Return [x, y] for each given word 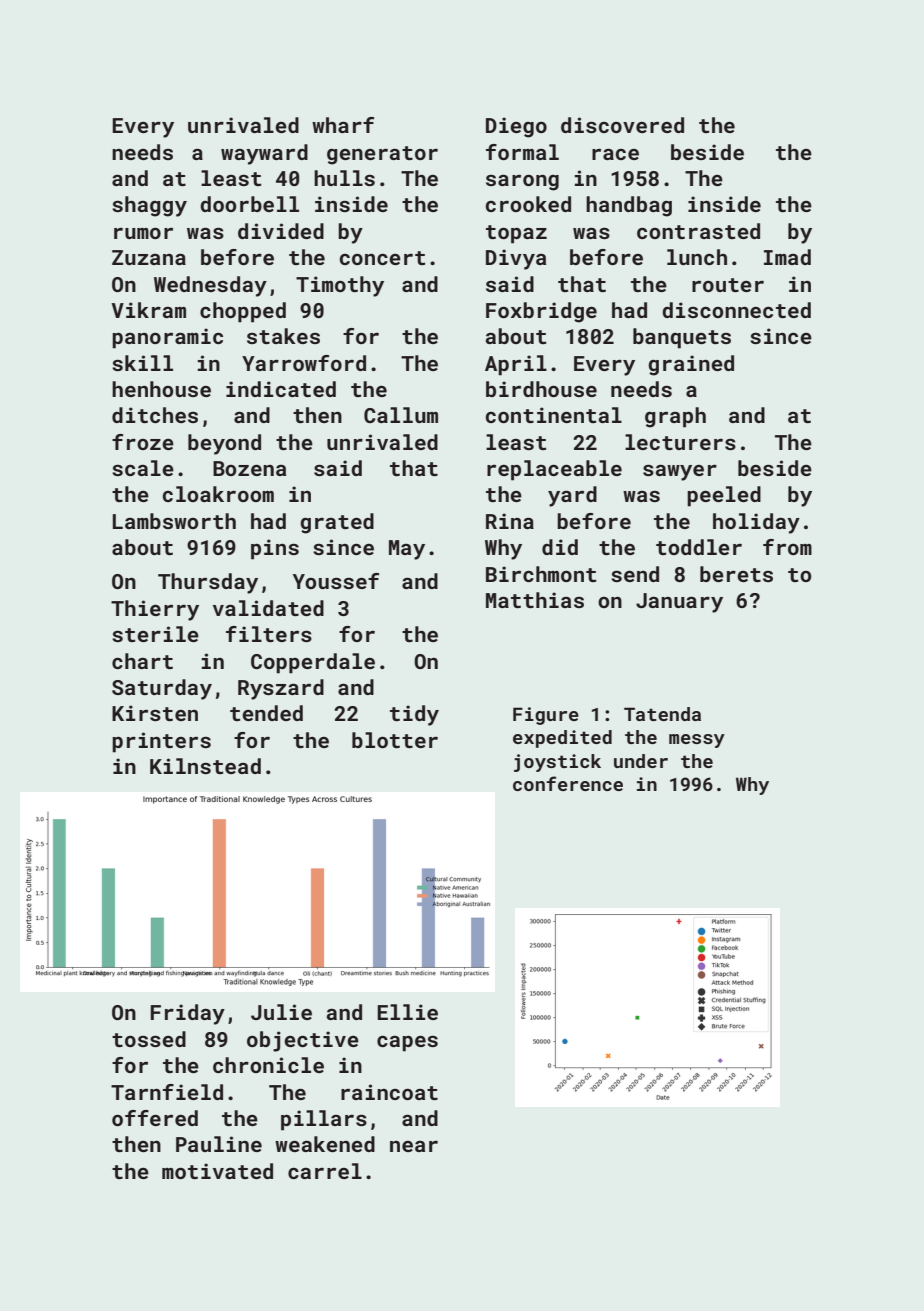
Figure [546, 716]
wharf [343, 125]
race [615, 154]
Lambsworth [174, 521]
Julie [281, 1012]
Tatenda [662, 714]
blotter [395, 740]
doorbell [249, 204]
